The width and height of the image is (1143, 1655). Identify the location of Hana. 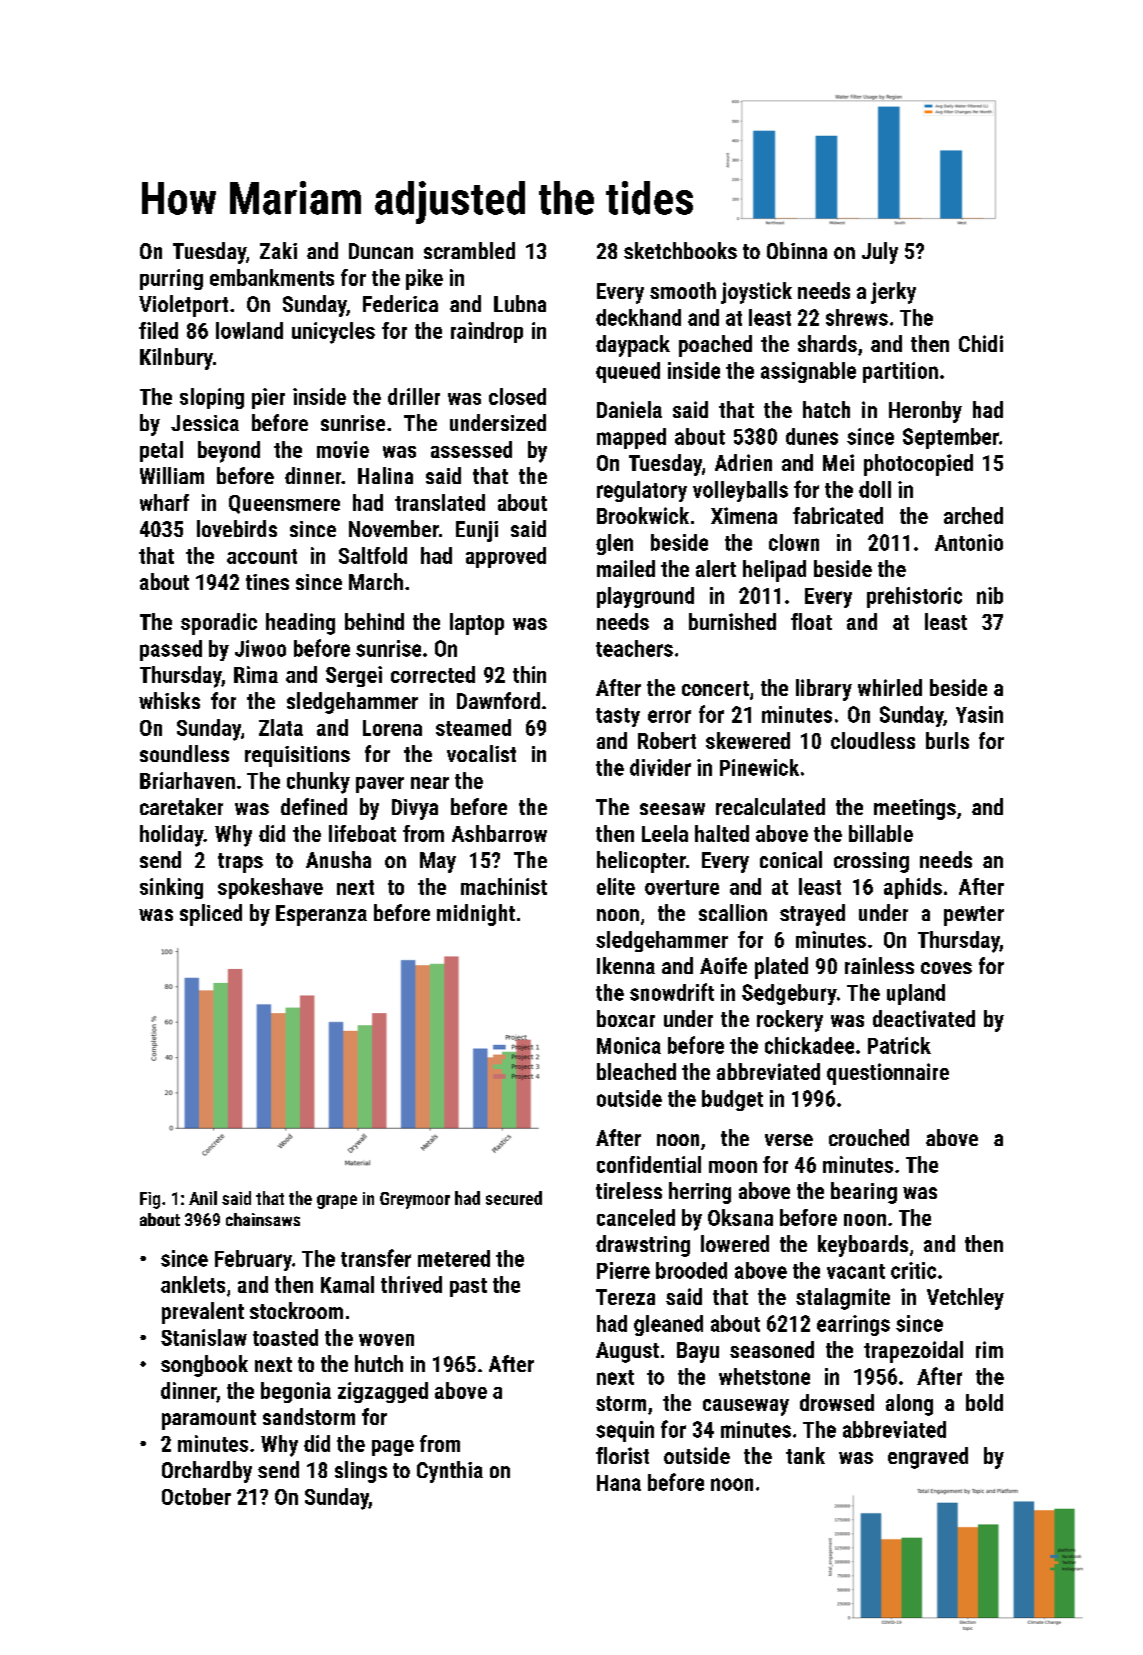
(619, 1483).
